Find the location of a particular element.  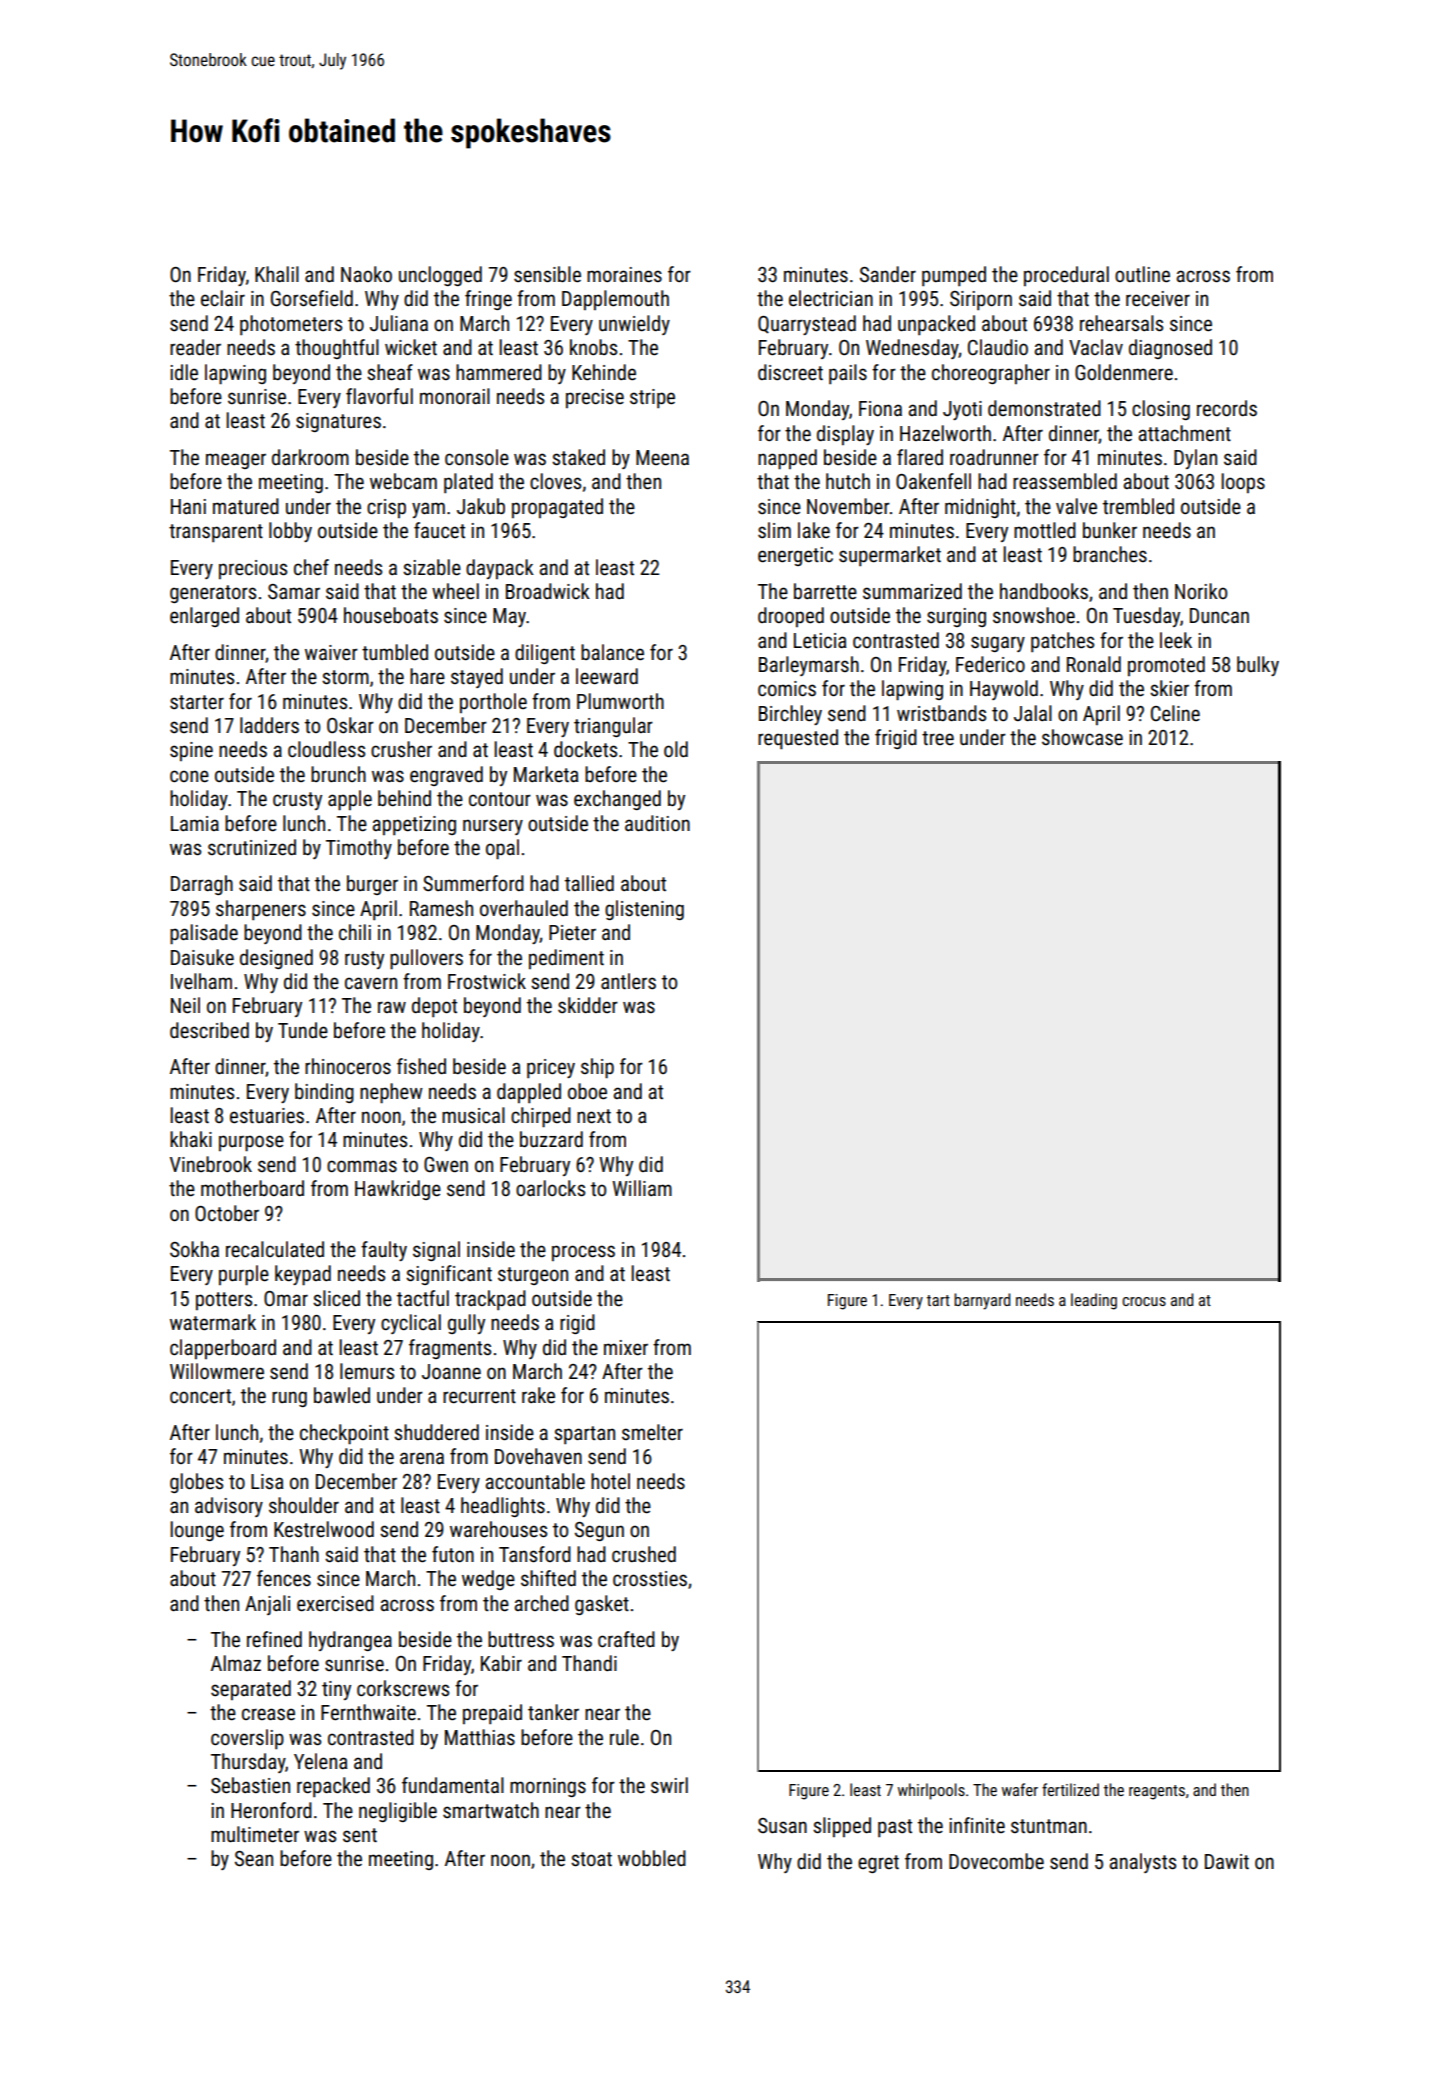

Jalal is located at coordinates (1033, 713).
